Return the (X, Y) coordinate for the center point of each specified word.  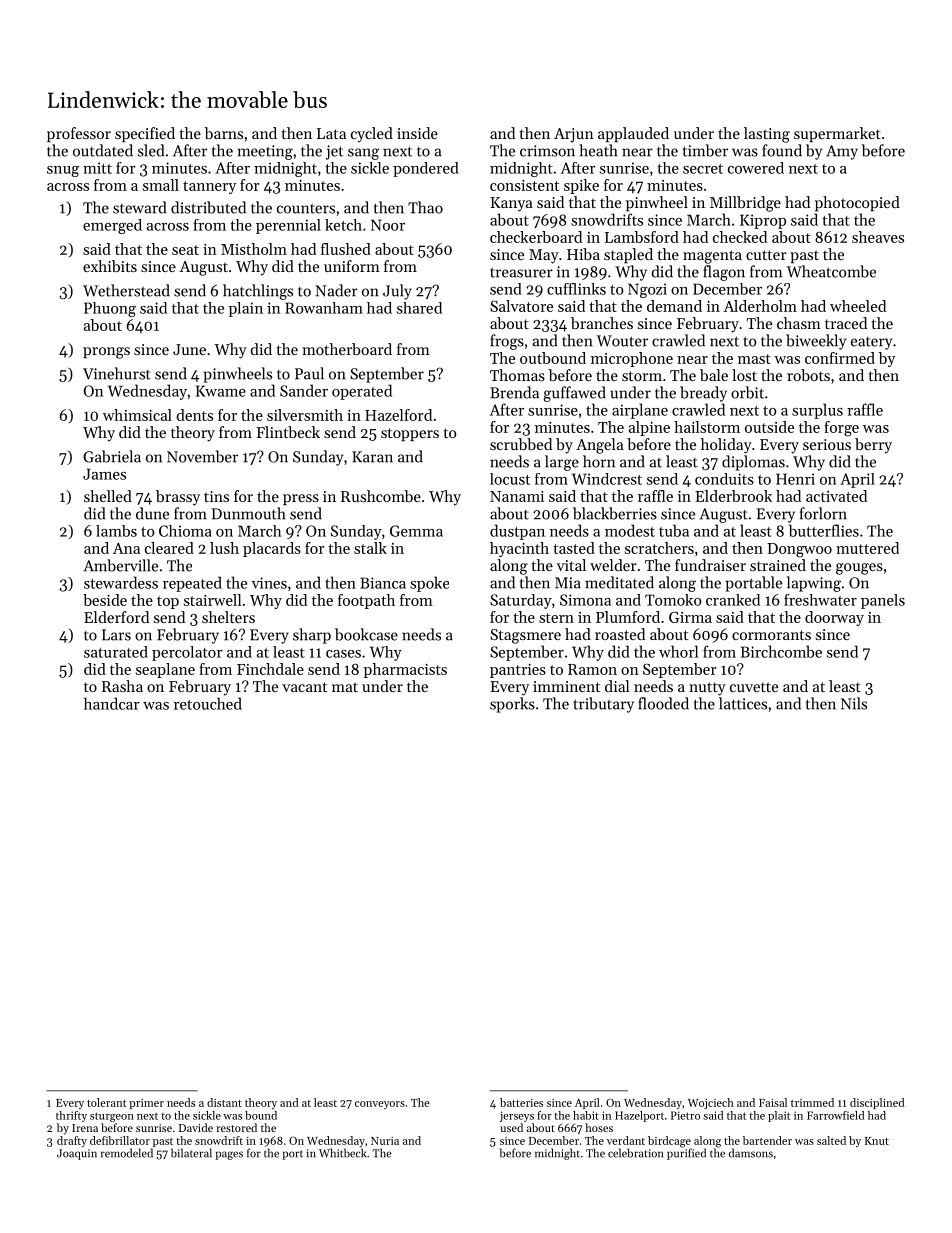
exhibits (110, 266)
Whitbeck (342, 1153)
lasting (767, 135)
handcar (112, 703)
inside (417, 133)
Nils (854, 703)
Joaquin (77, 1154)
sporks (512, 705)
